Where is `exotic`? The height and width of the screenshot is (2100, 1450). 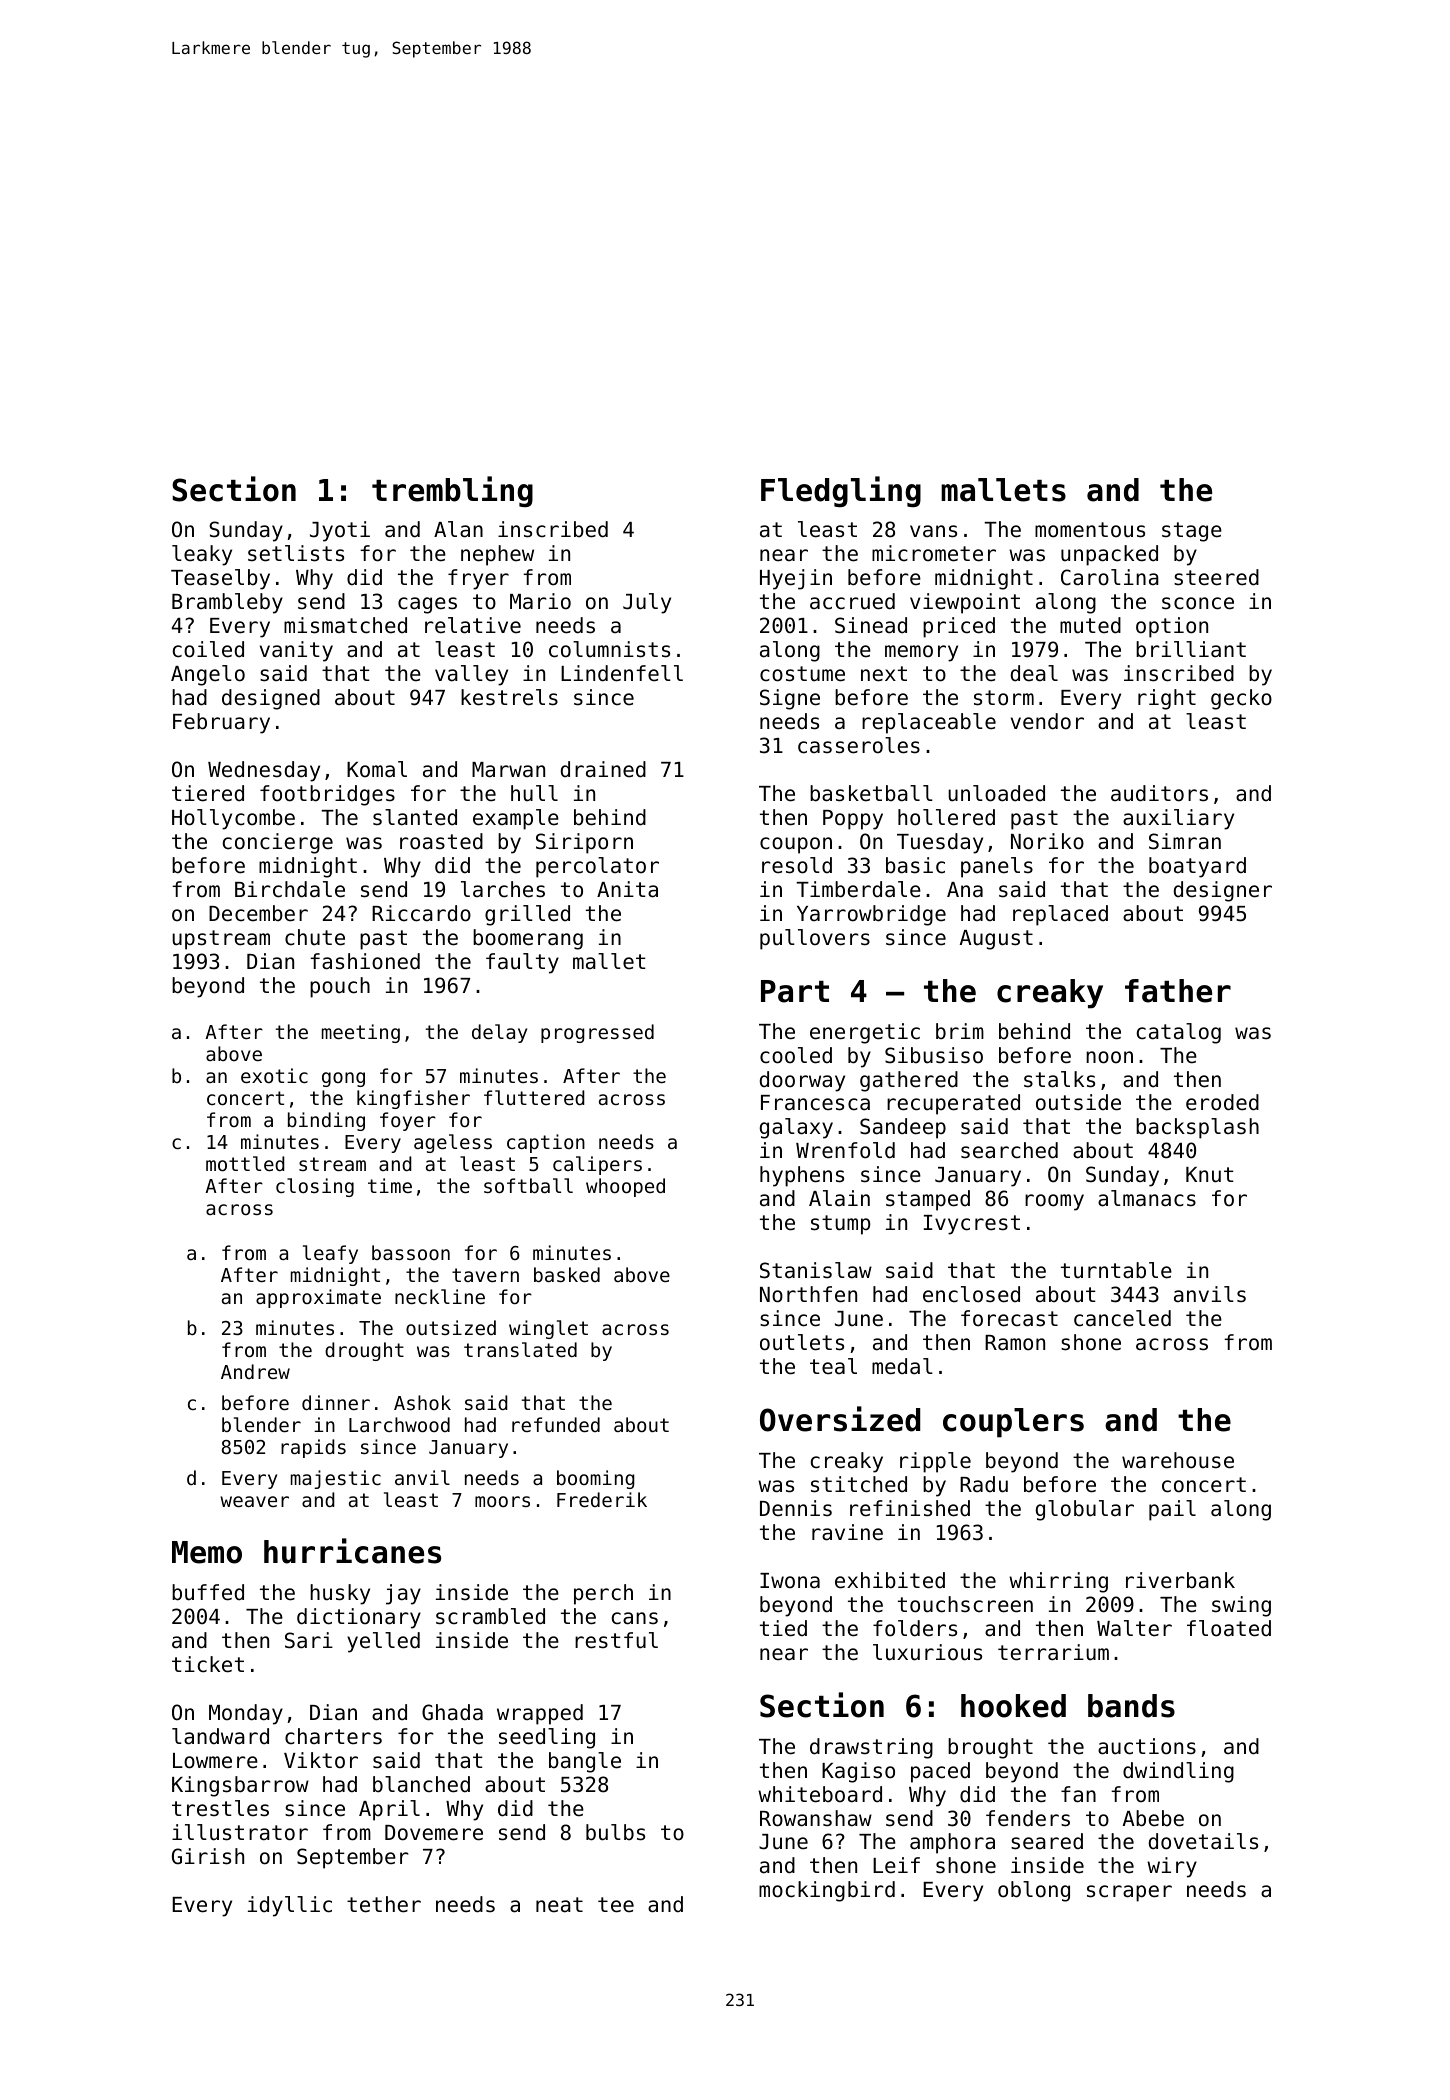
exotic is located at coordinates (274, 1075).
